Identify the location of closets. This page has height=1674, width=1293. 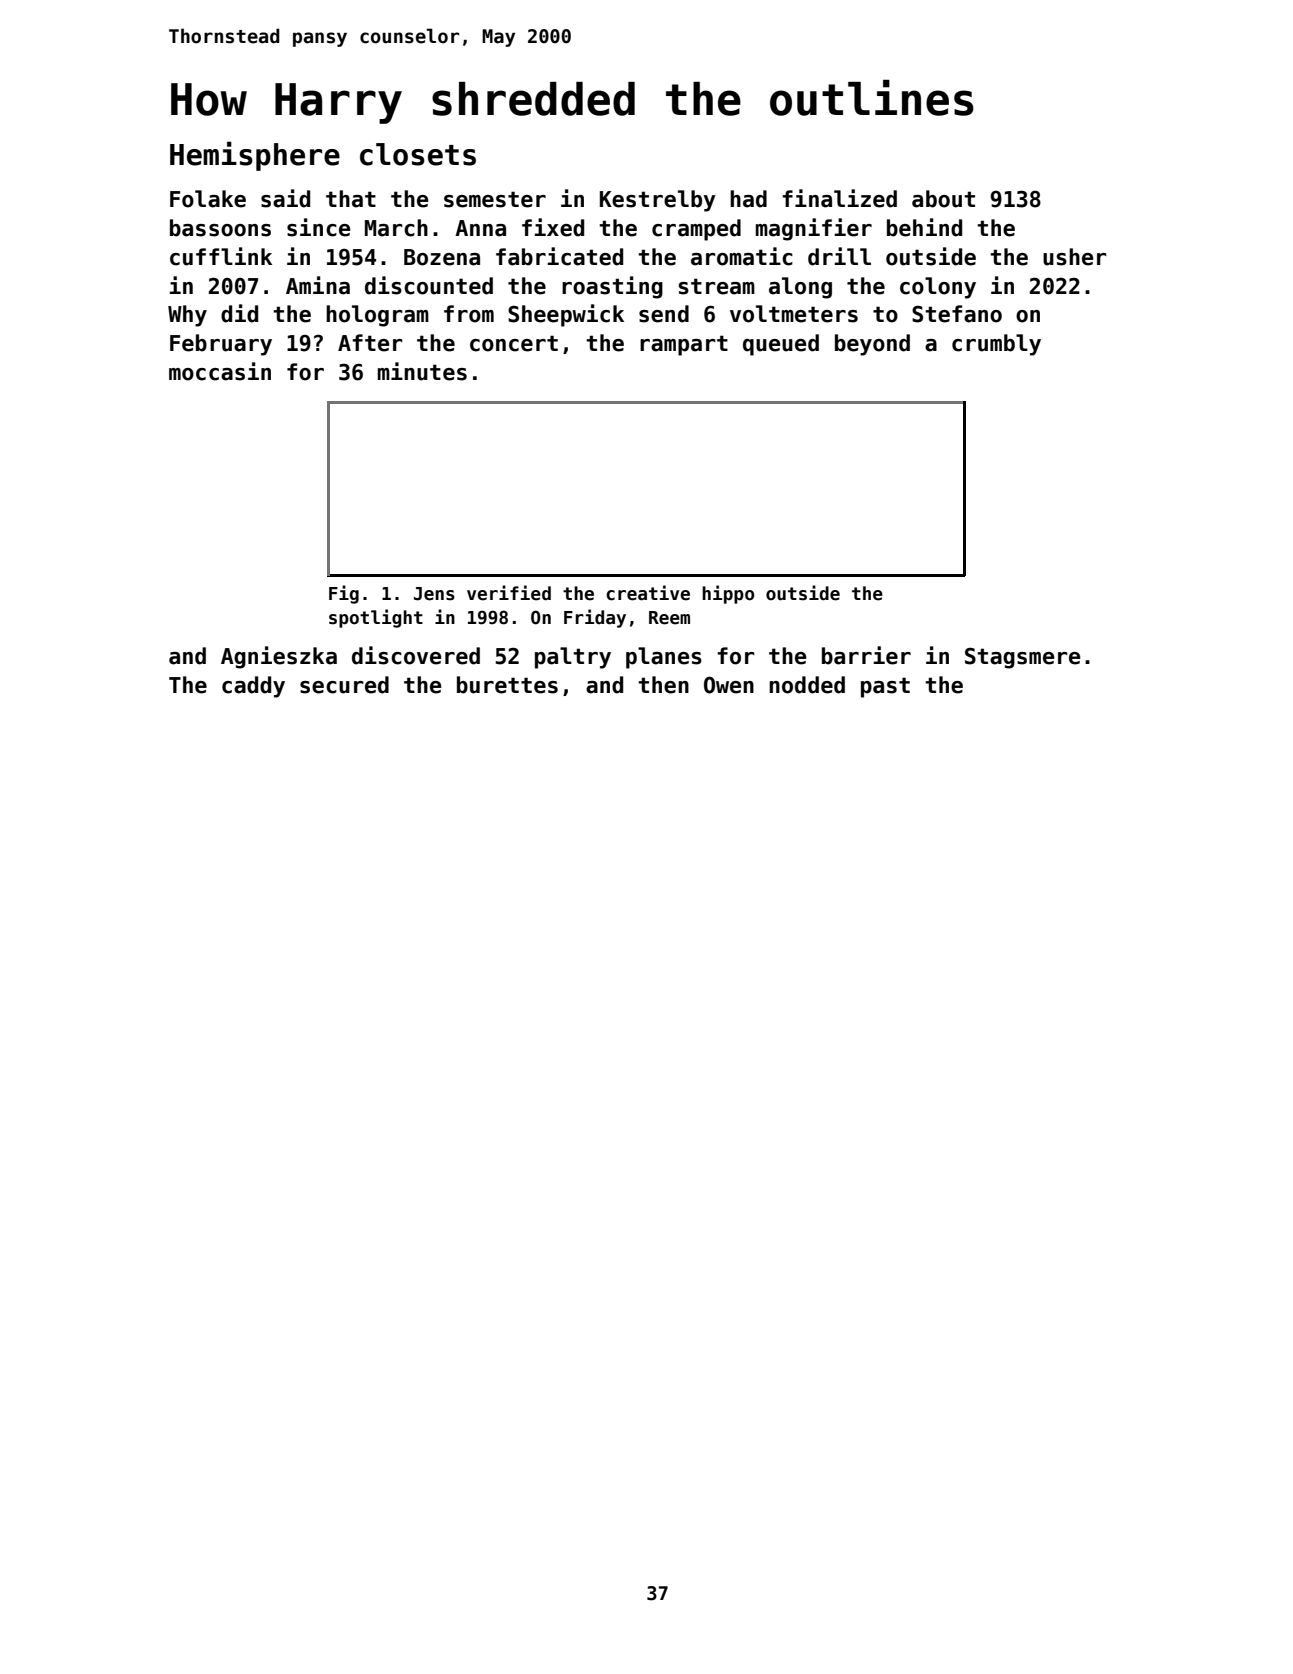
(418, 154).
